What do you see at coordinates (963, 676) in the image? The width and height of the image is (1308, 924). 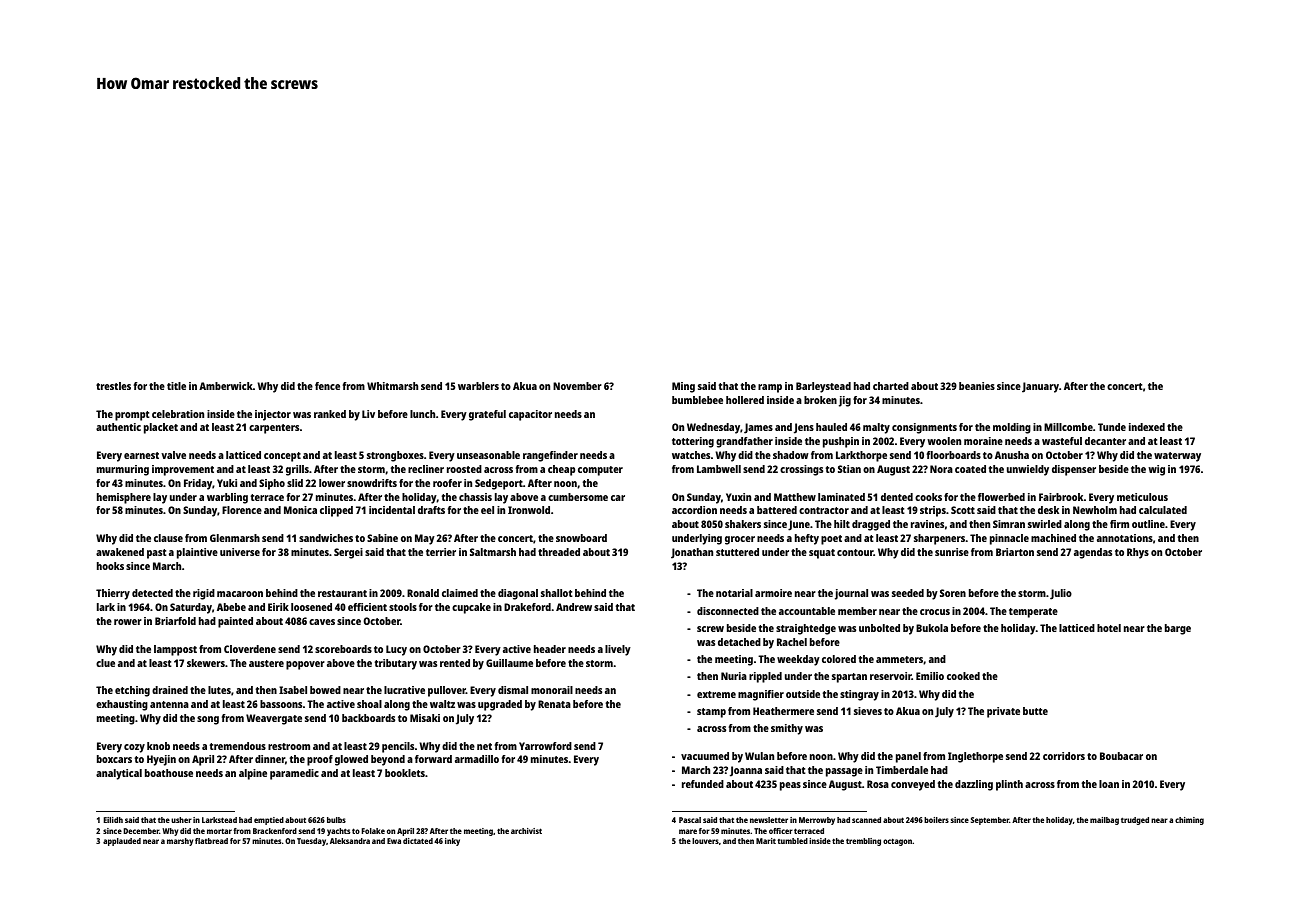 I see `cooked` at bounding box center [963, 676].
